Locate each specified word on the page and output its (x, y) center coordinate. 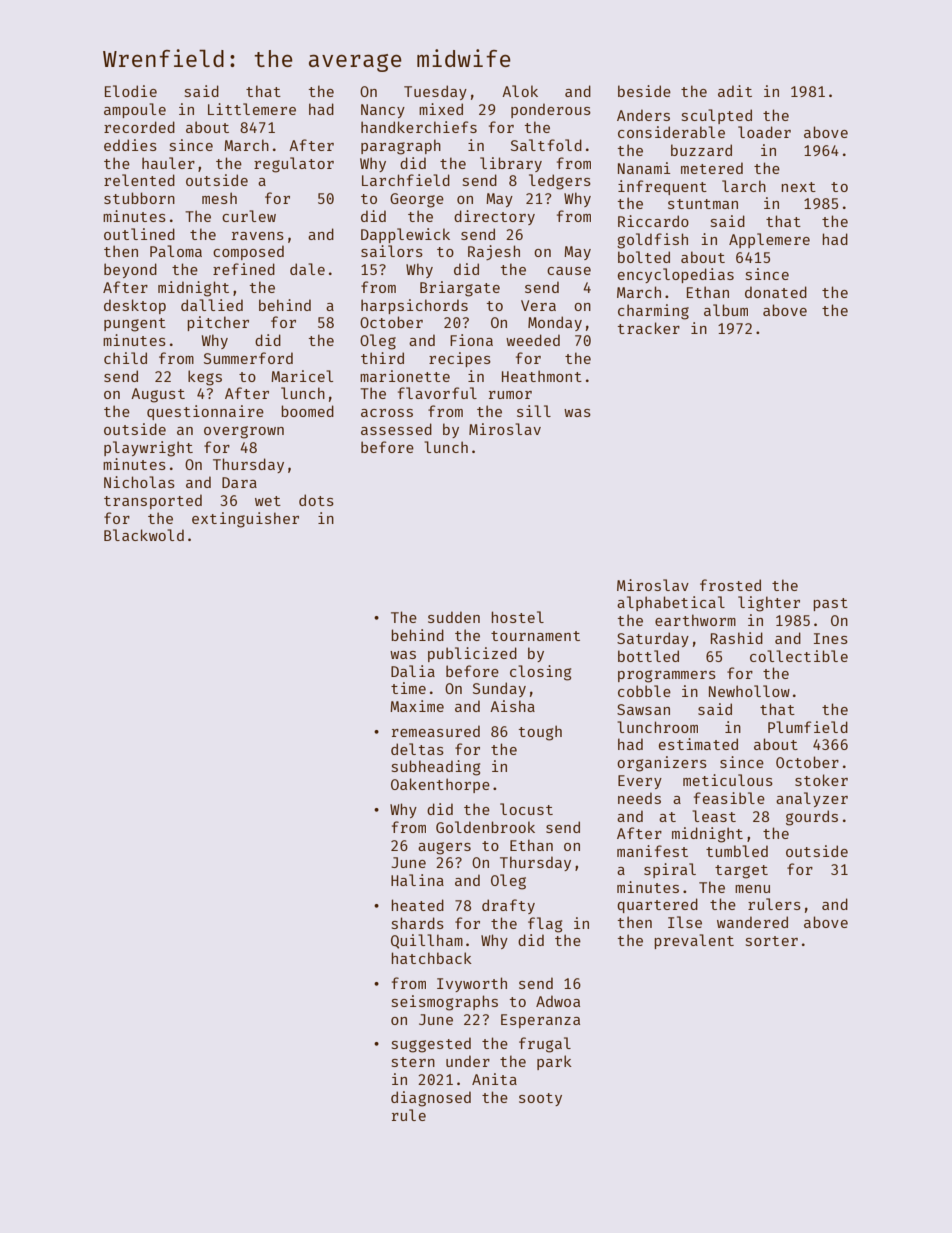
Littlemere (252, 109)
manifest (652, 851)
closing (540, 673)
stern (413, 1062)
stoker (821, 780)
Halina (417, 880)
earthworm (695, 620)
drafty (508, 906)
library (511, 164)
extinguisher (245, 520)
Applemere (769, 240)
